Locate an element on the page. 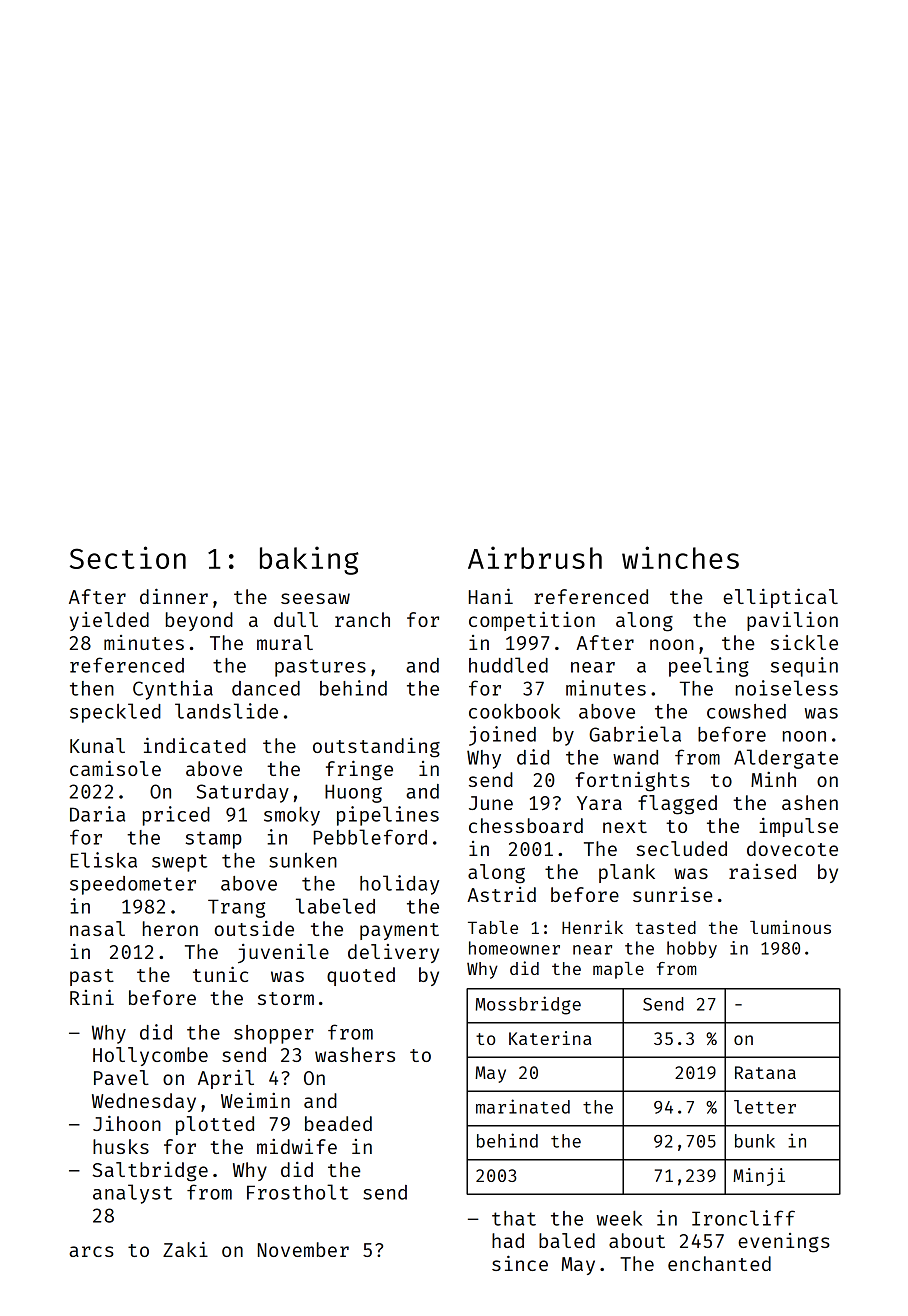 The width and height of the image is (908, 1316). cookbook is located at coordinates (514, 711).
